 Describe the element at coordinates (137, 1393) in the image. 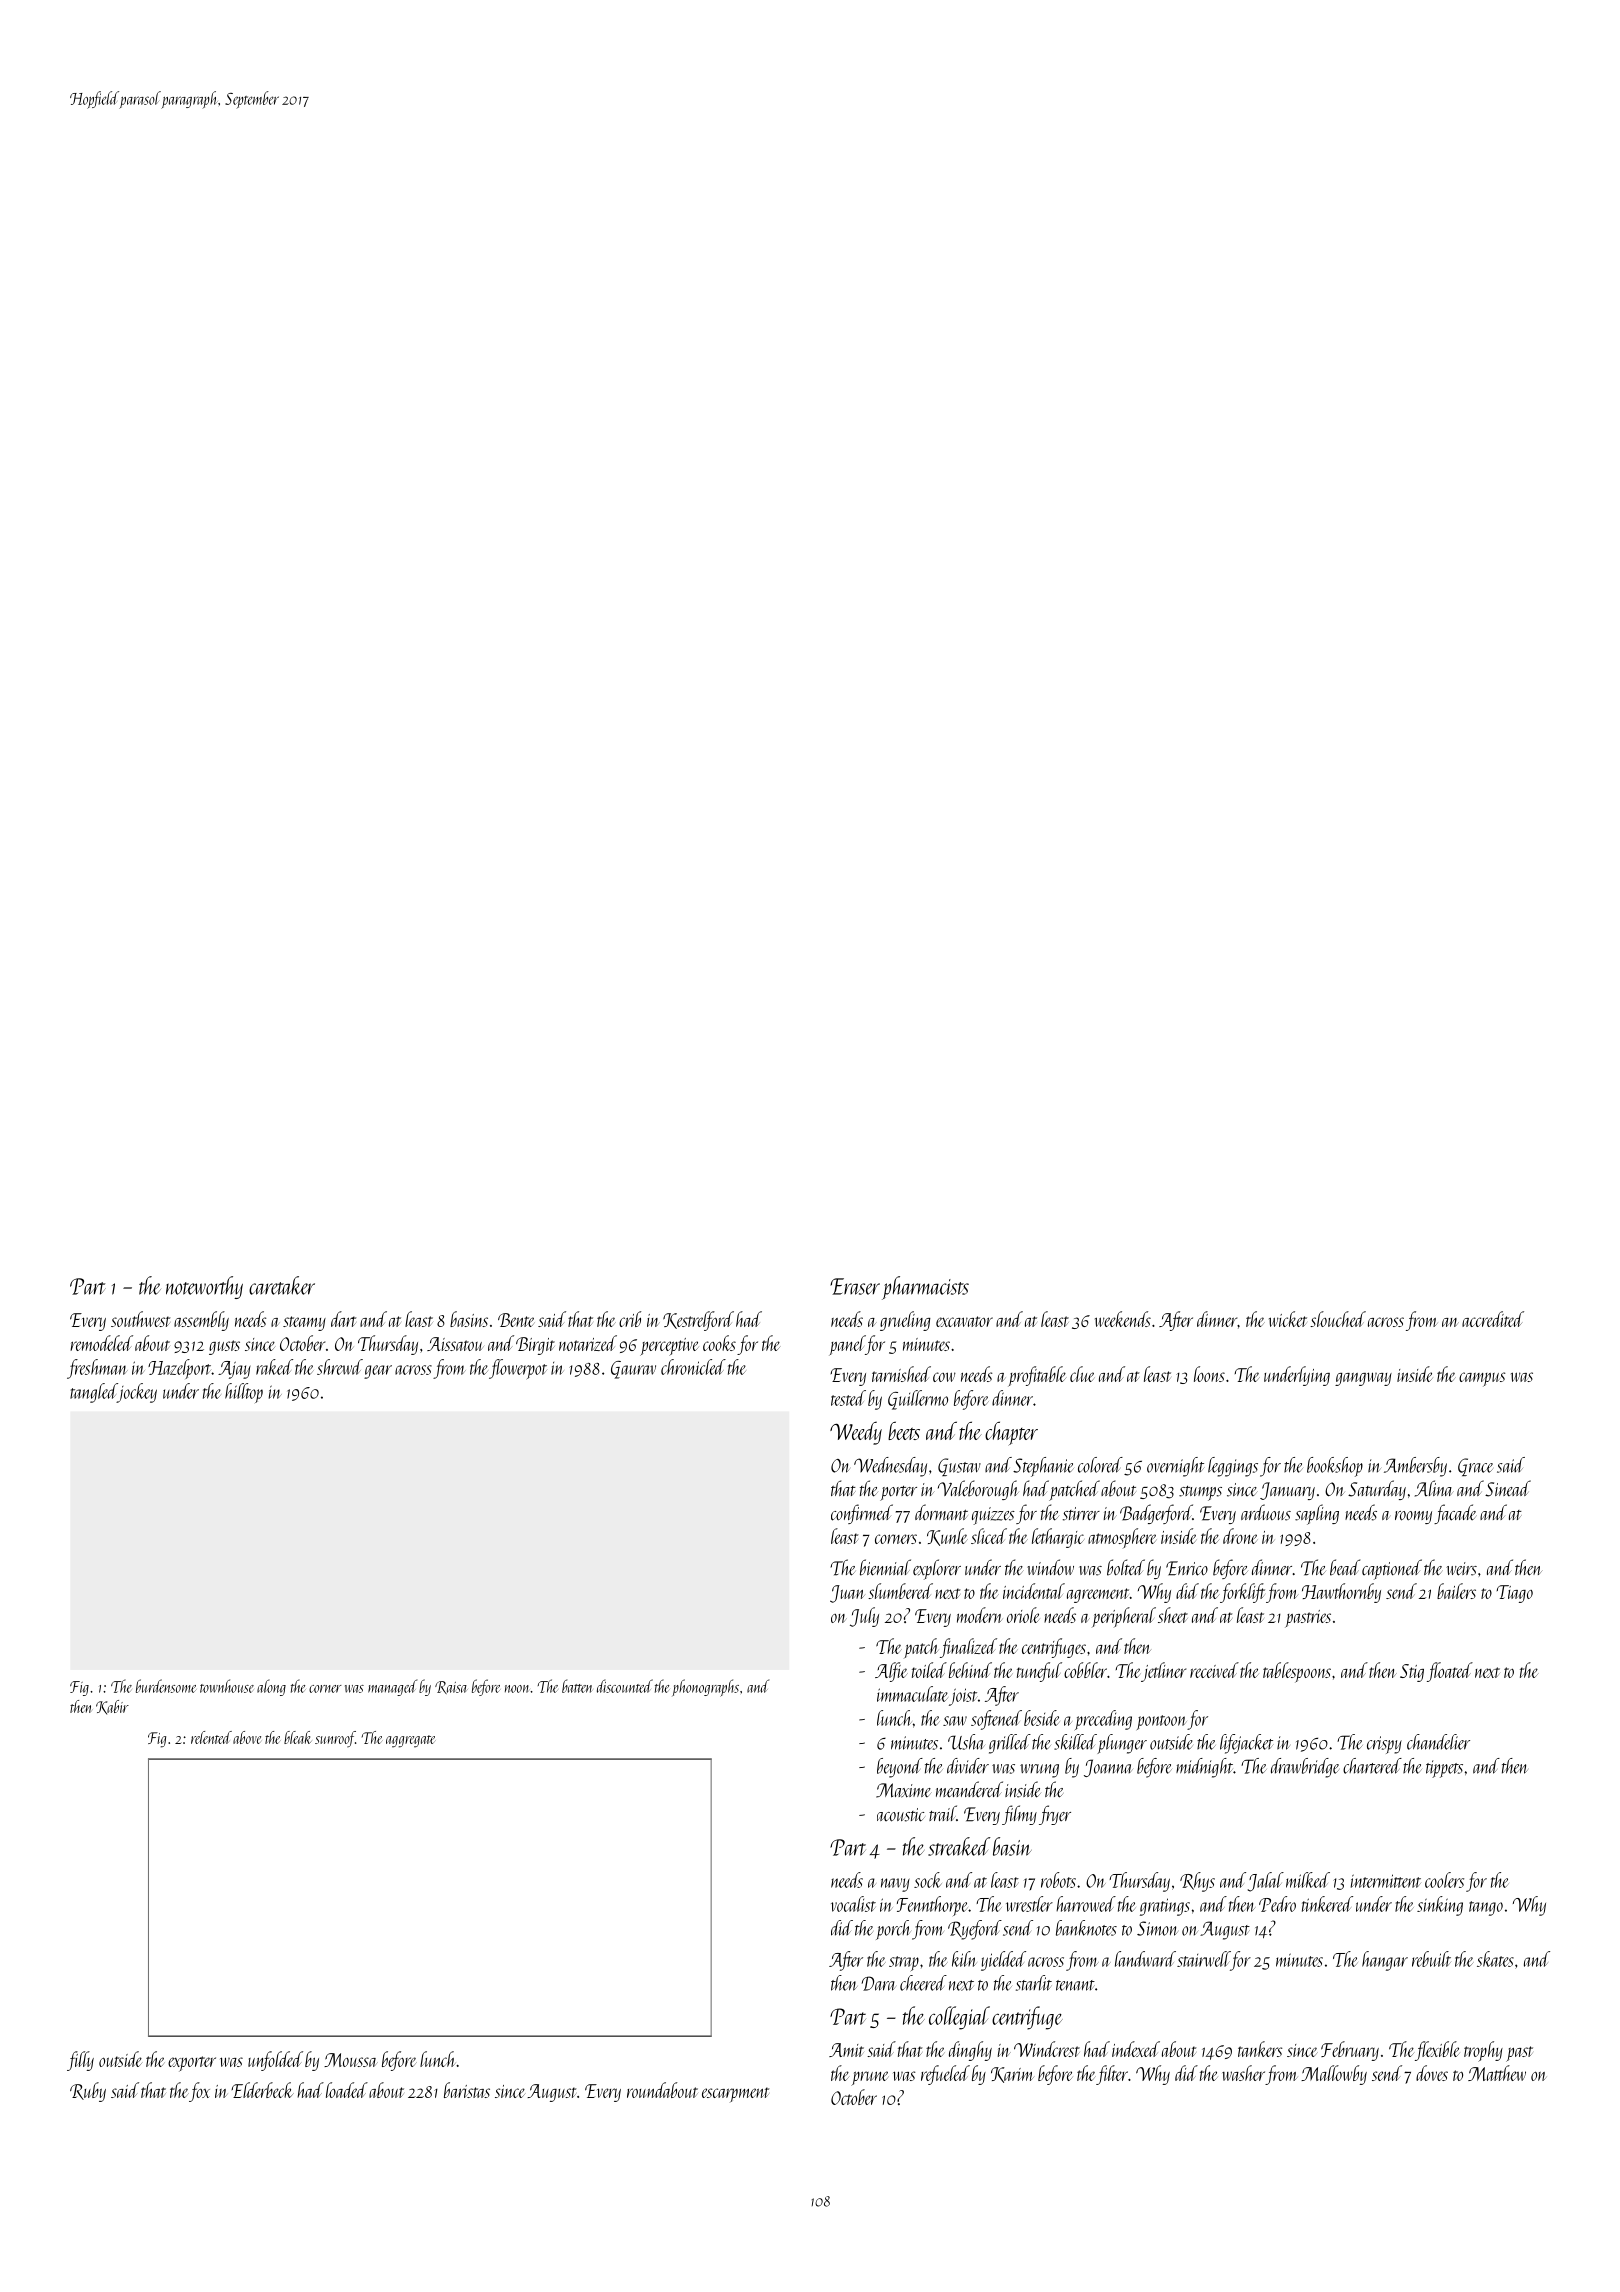

I see `jockey` at that location.
